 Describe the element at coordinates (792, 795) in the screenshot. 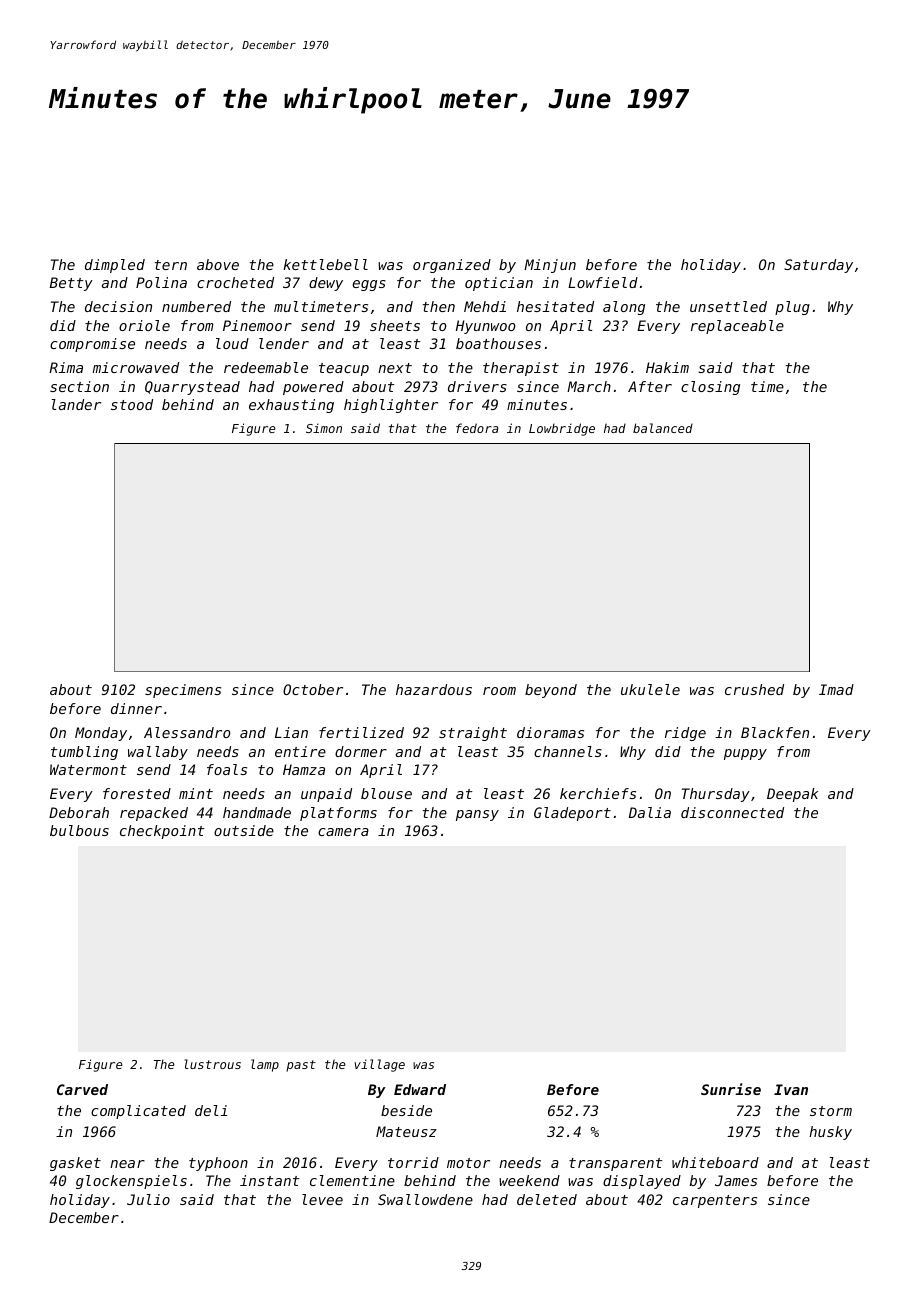

I see `Deepak` at that location.
